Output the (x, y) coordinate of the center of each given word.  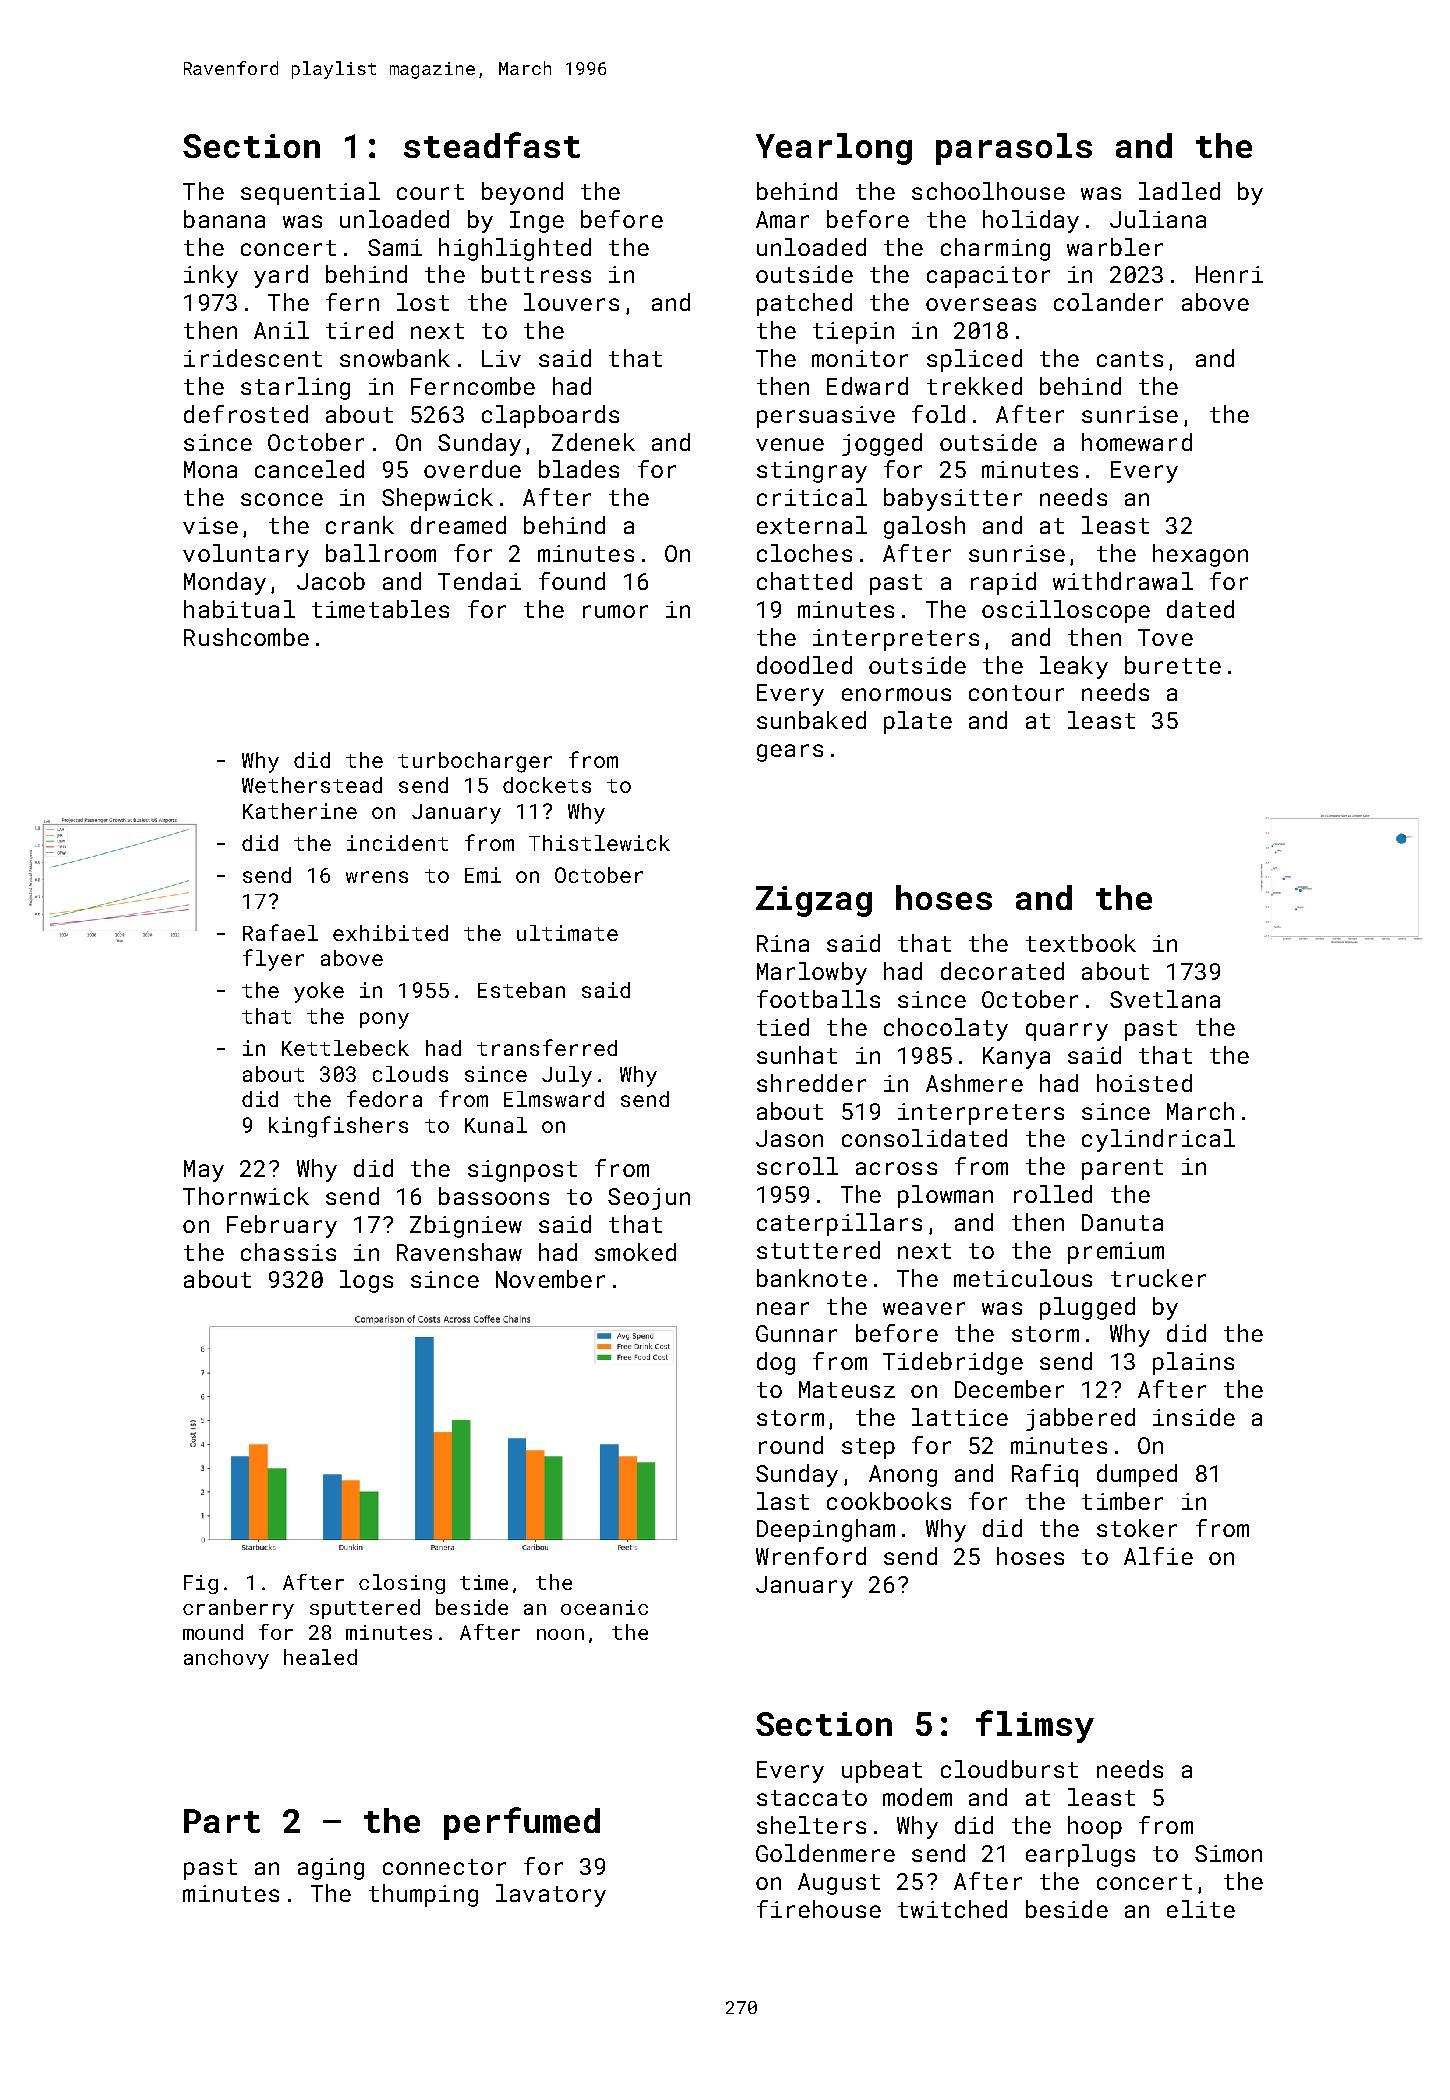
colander (1108, 302)
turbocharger (475, 762)
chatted (804, 581)
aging (331, 1869)
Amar (782, 219)
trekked (974, 386)
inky (211, 276)
